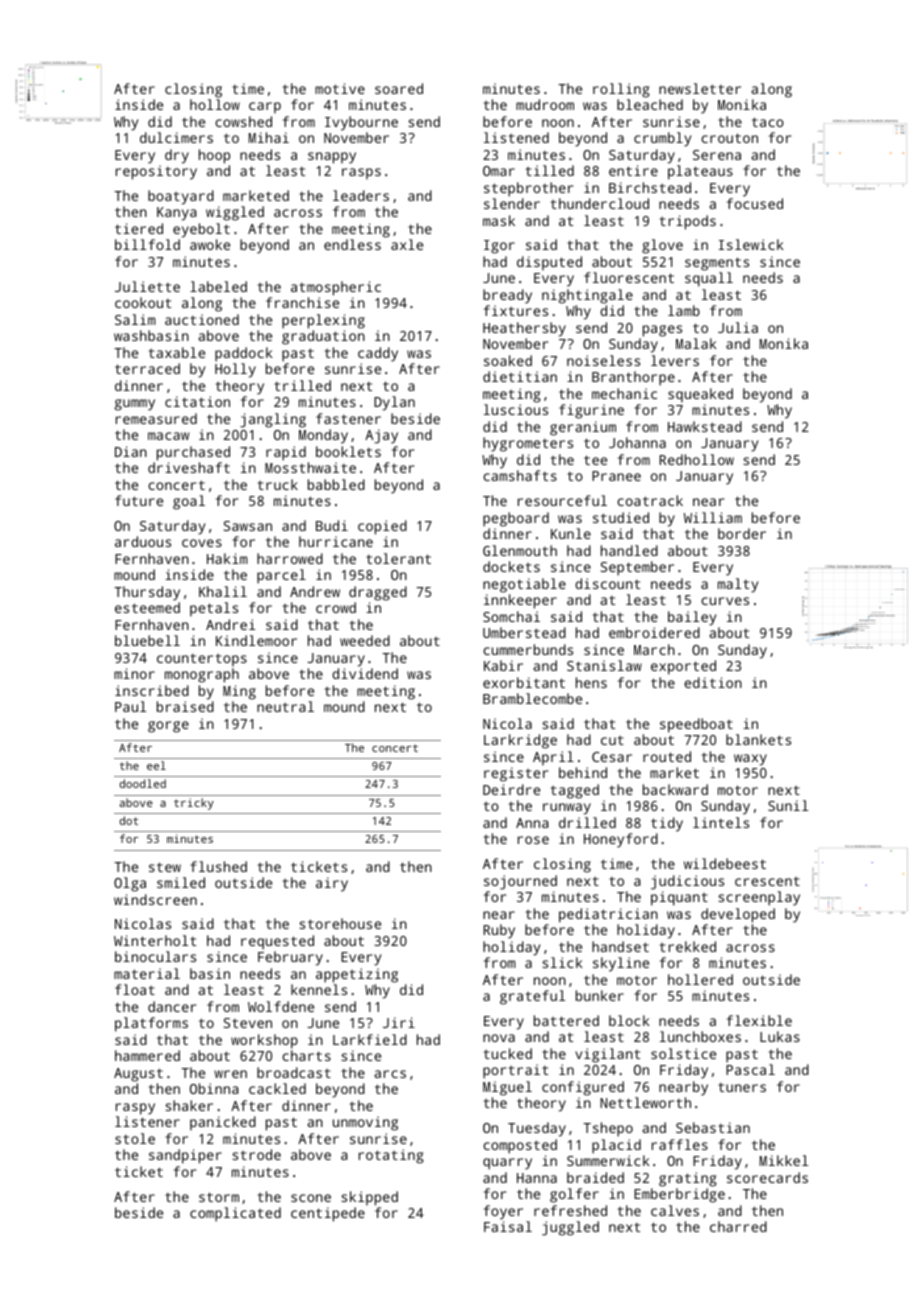  I want to click on carp, so click(265, 107).
